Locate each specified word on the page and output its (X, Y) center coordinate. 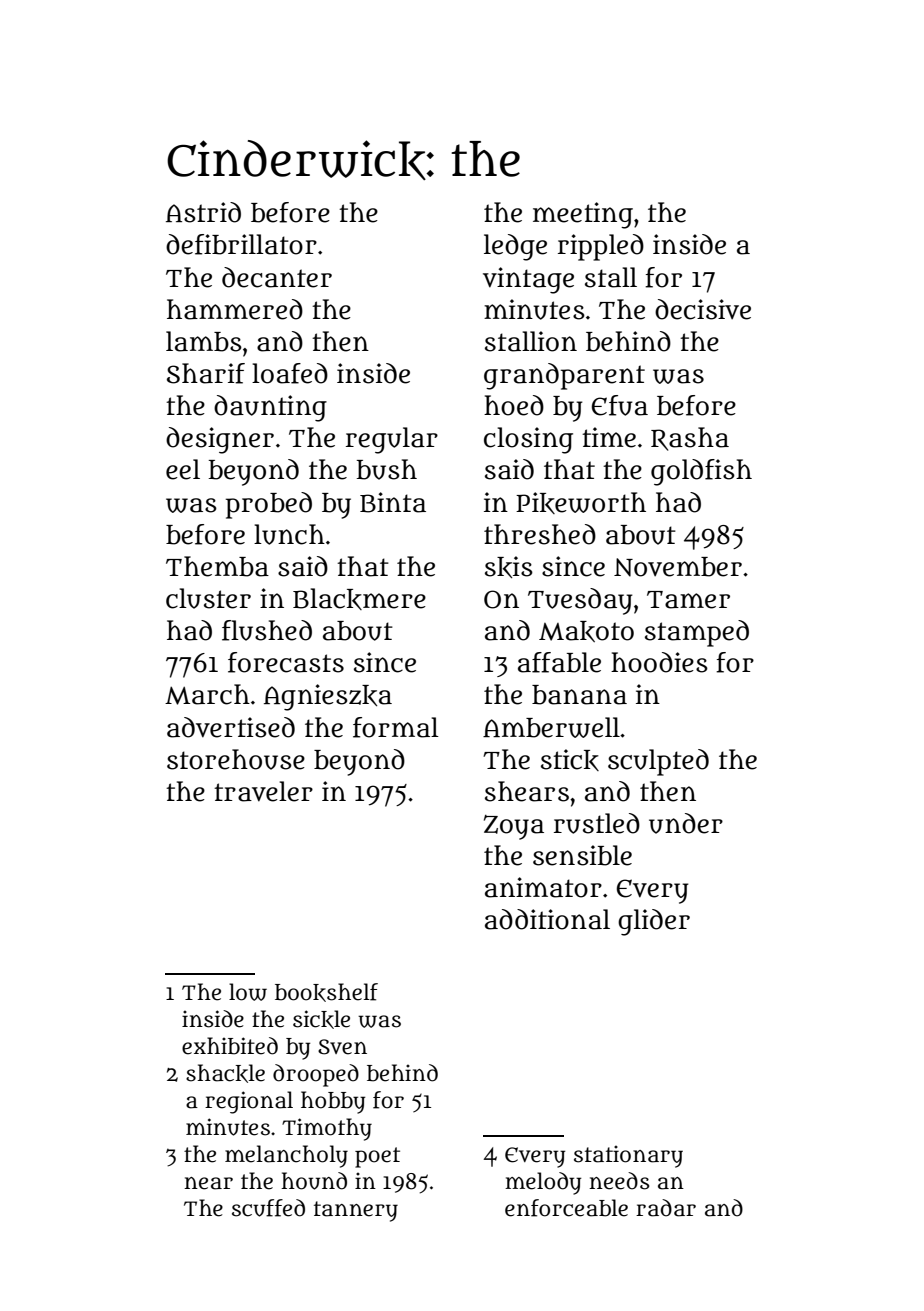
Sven (342, 1047)
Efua (620, 405)
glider (654, 922)
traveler (263, 791)
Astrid (203, 212)
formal (396, 727)
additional (547, 919)
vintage (528, 280)
